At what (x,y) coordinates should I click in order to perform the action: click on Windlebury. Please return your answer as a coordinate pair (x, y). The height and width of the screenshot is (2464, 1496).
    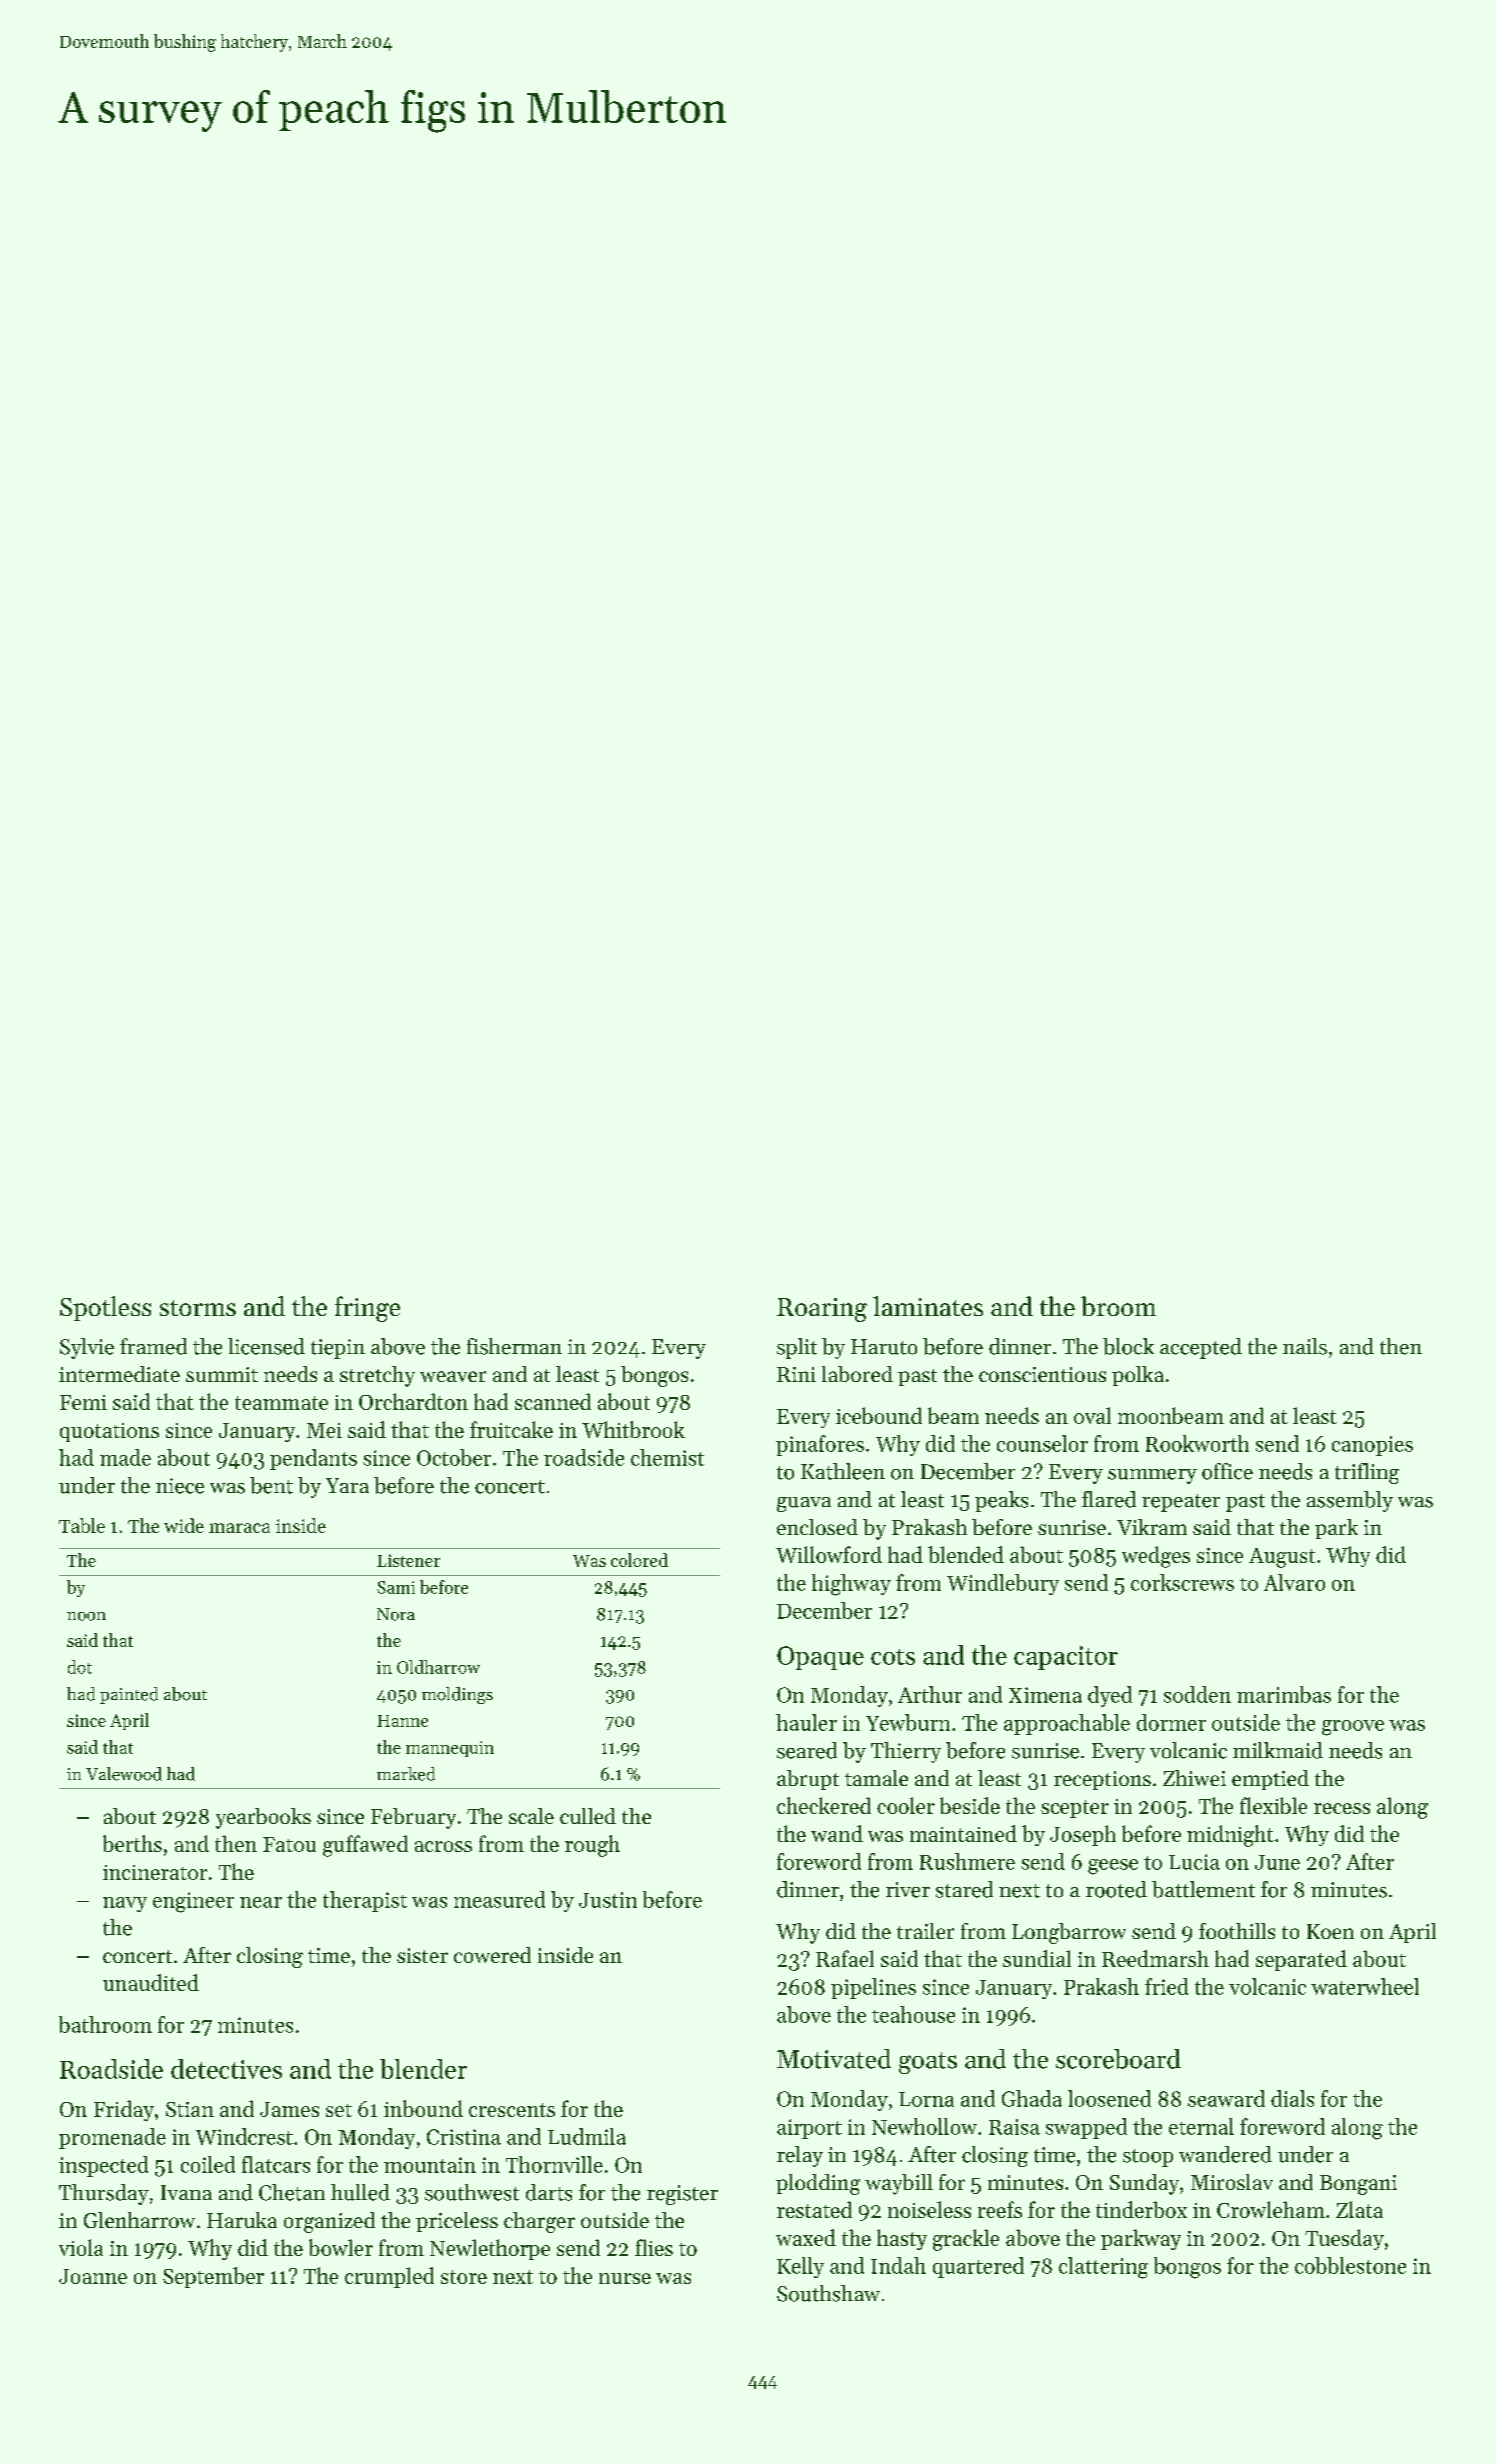
    Looking at the image, I should click on (1003, 1584).
